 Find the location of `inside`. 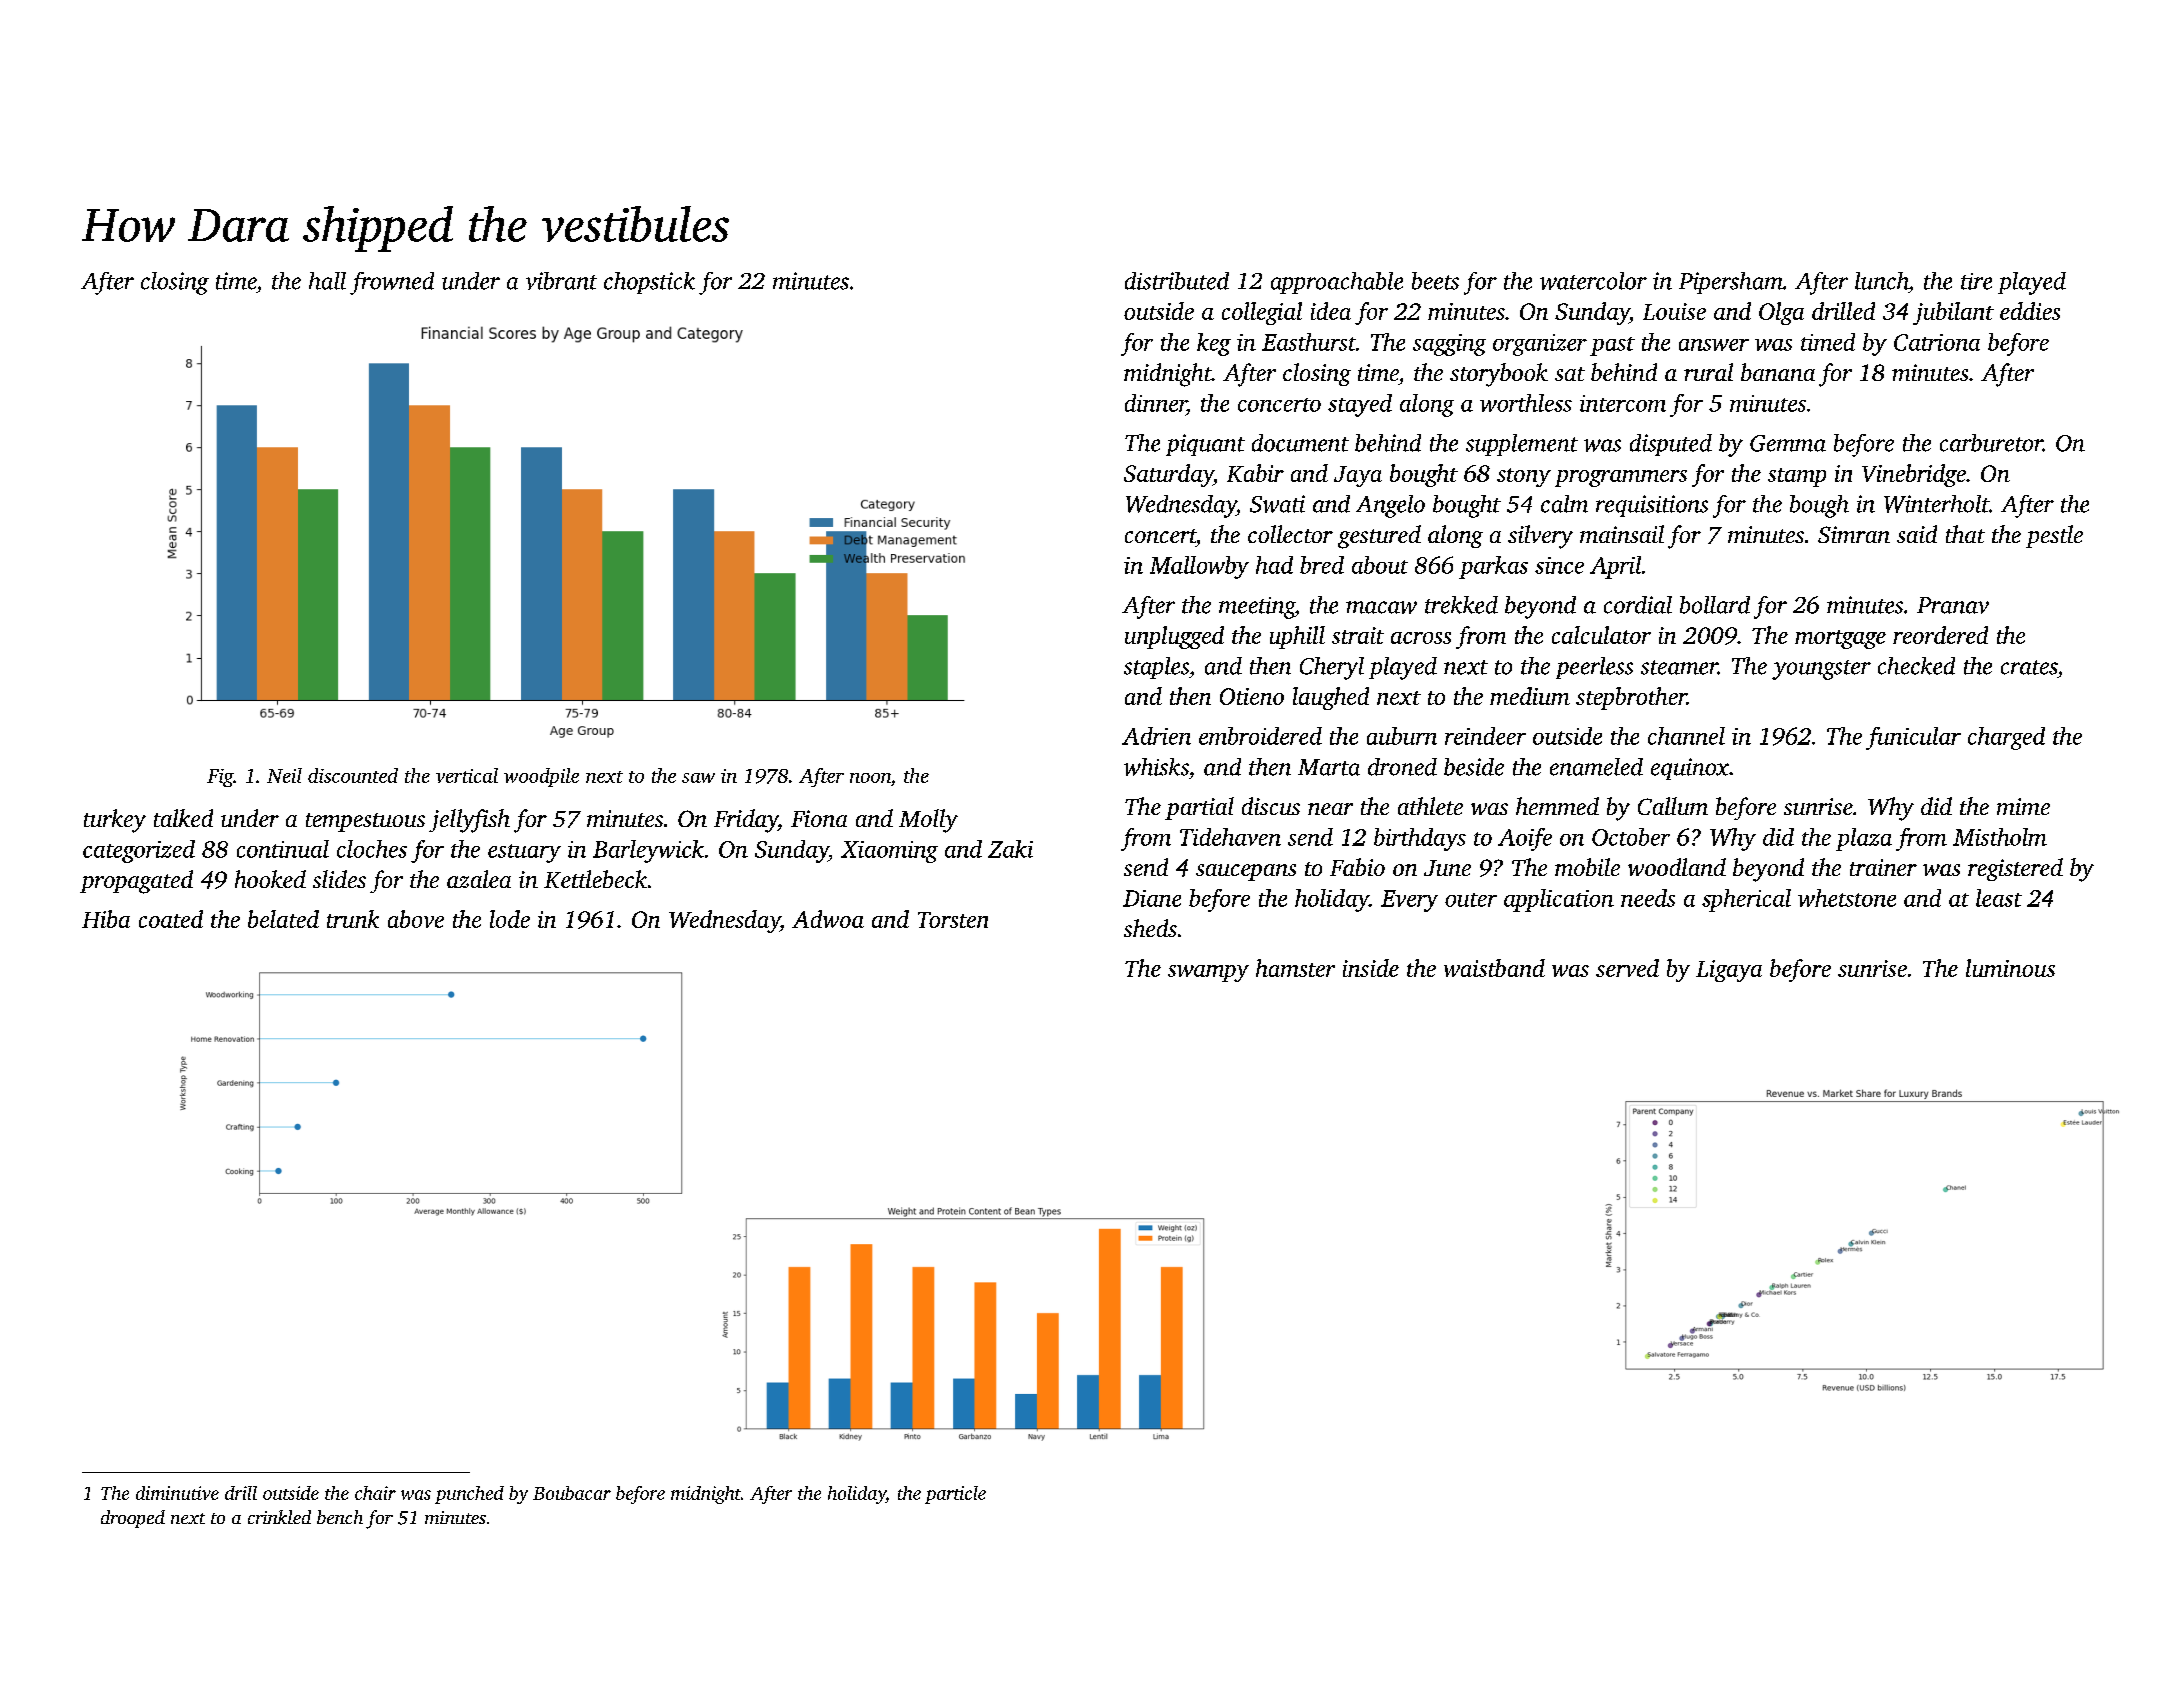

inside is located at coordinates (1371, 968).
